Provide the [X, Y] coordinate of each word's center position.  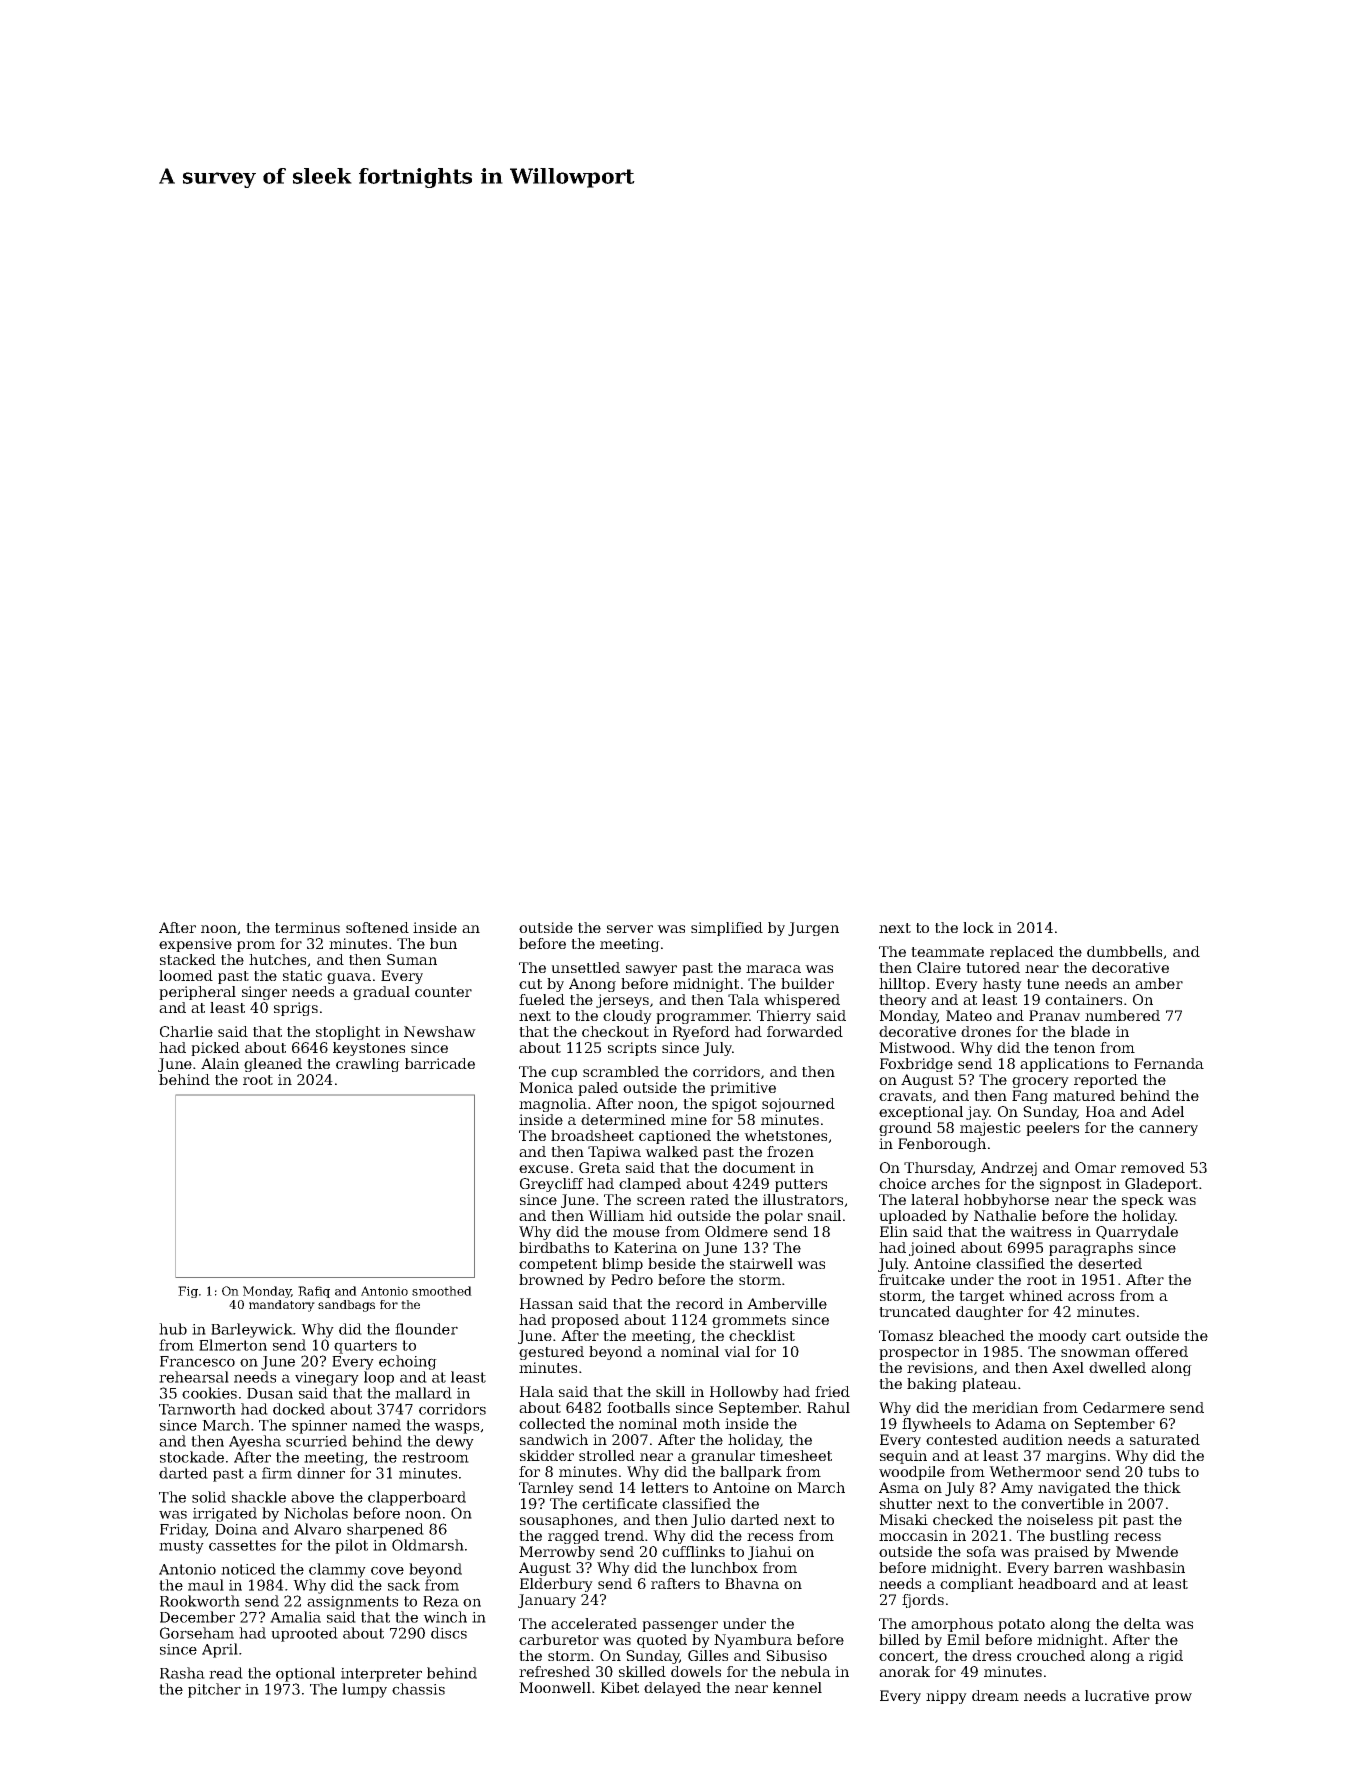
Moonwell [555, 1687]
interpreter [381, 1675]
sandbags [346, 1306]
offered [1161, 1351]
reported [1106, 1081]
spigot [734, 1105]
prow [1173, 1698]
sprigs [296, 1009]
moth [701, 1423]
